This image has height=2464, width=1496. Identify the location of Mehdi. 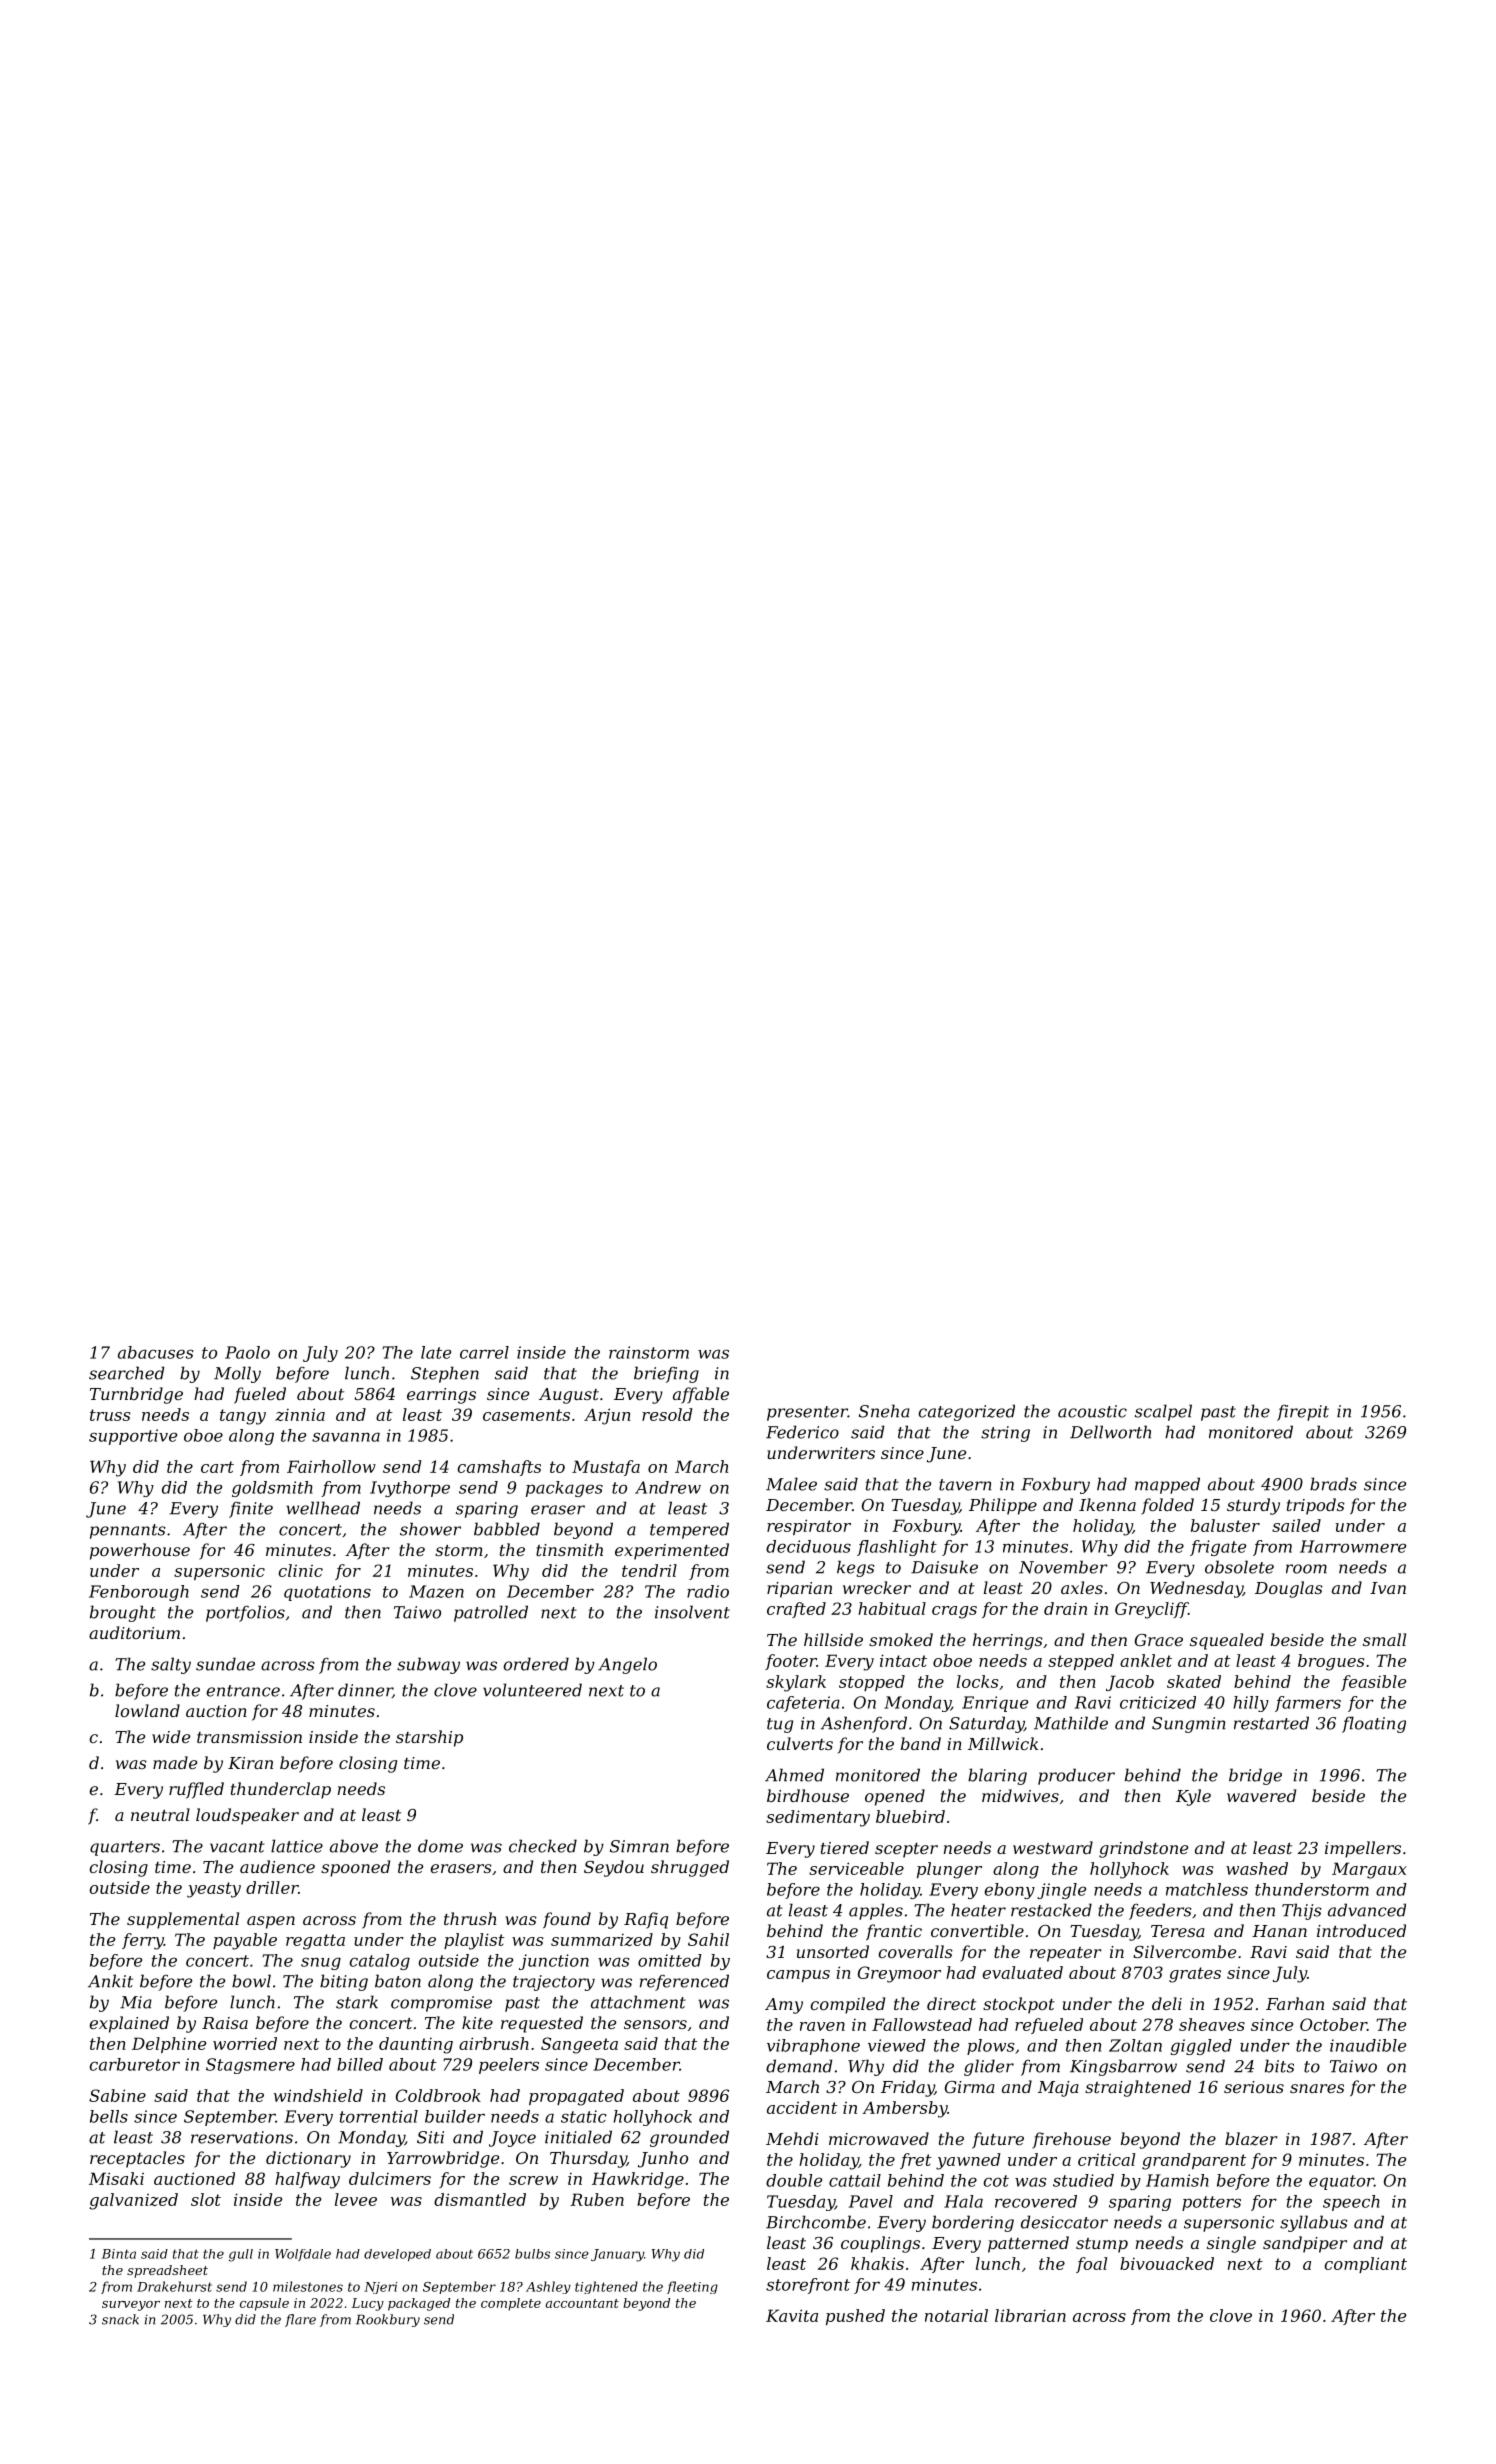
(792, 2138).
